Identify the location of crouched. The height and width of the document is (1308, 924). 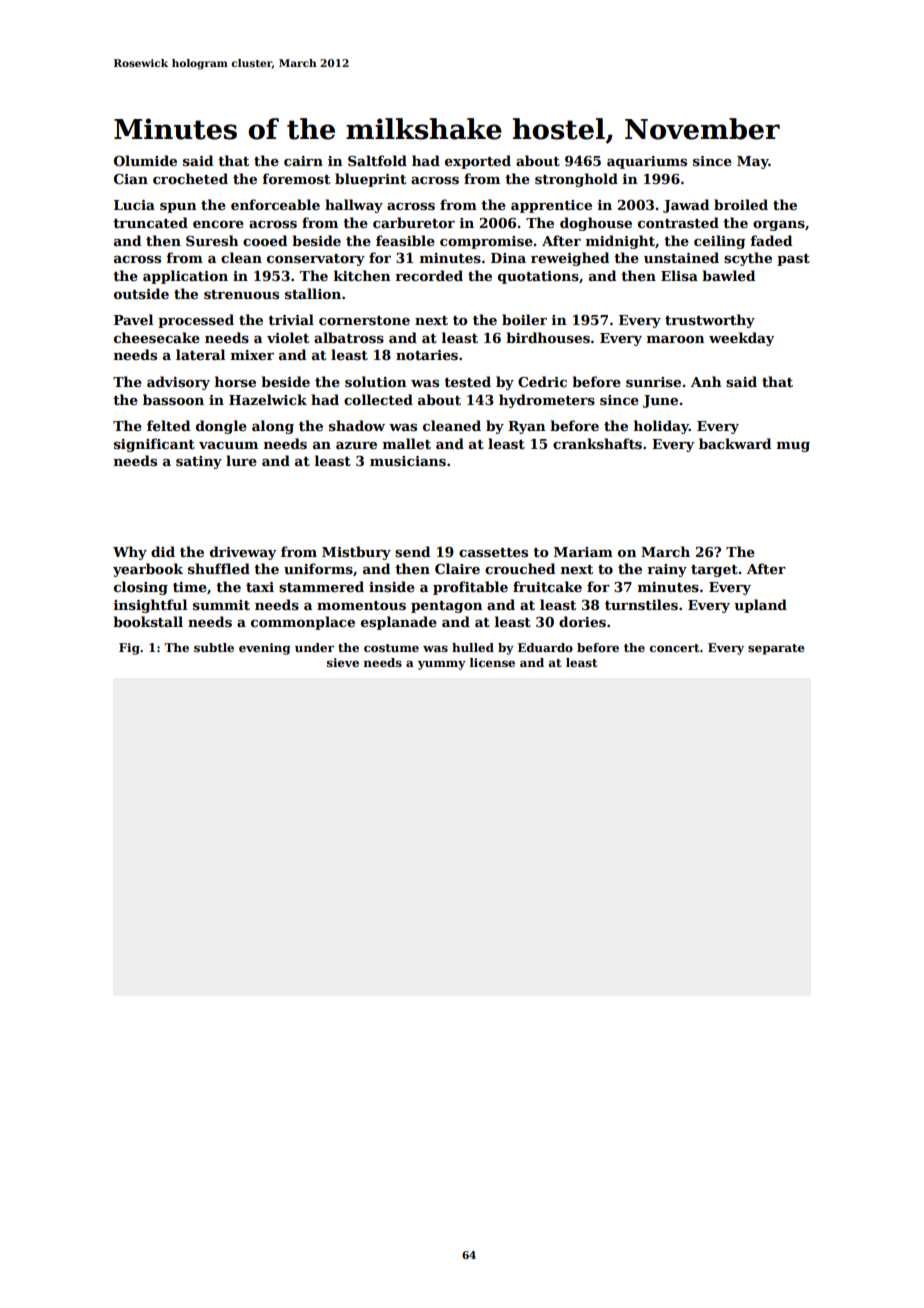
(520, 568).
